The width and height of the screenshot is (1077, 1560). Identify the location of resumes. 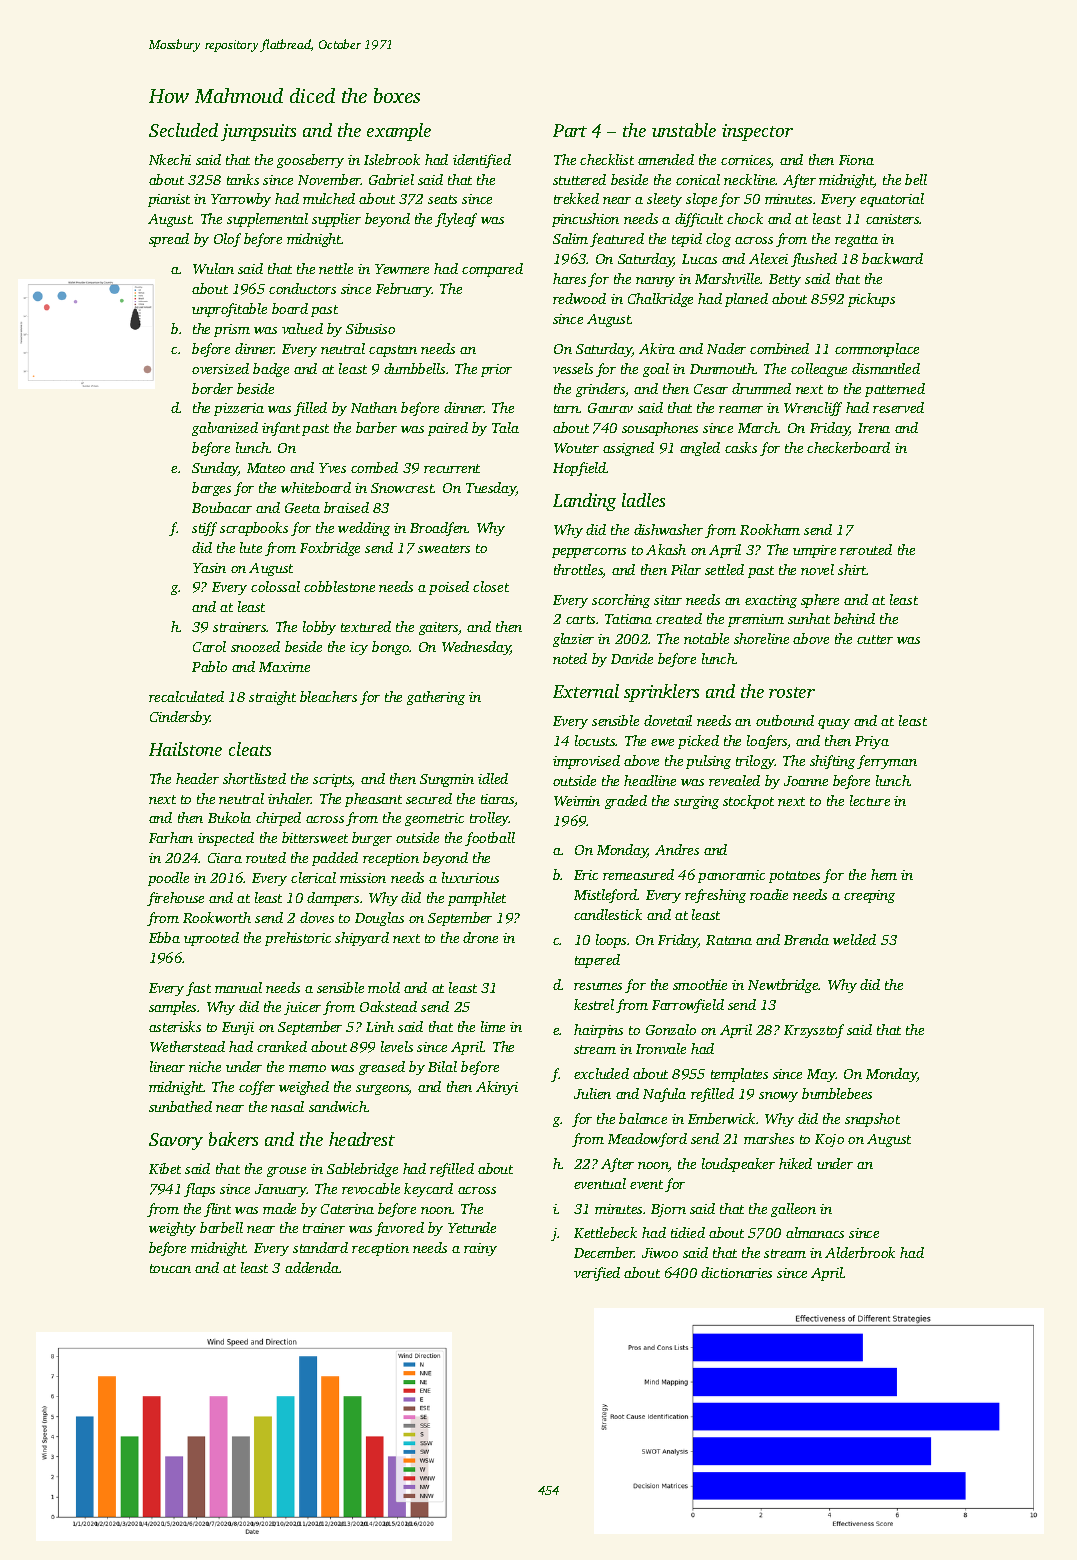
(598, 986).
